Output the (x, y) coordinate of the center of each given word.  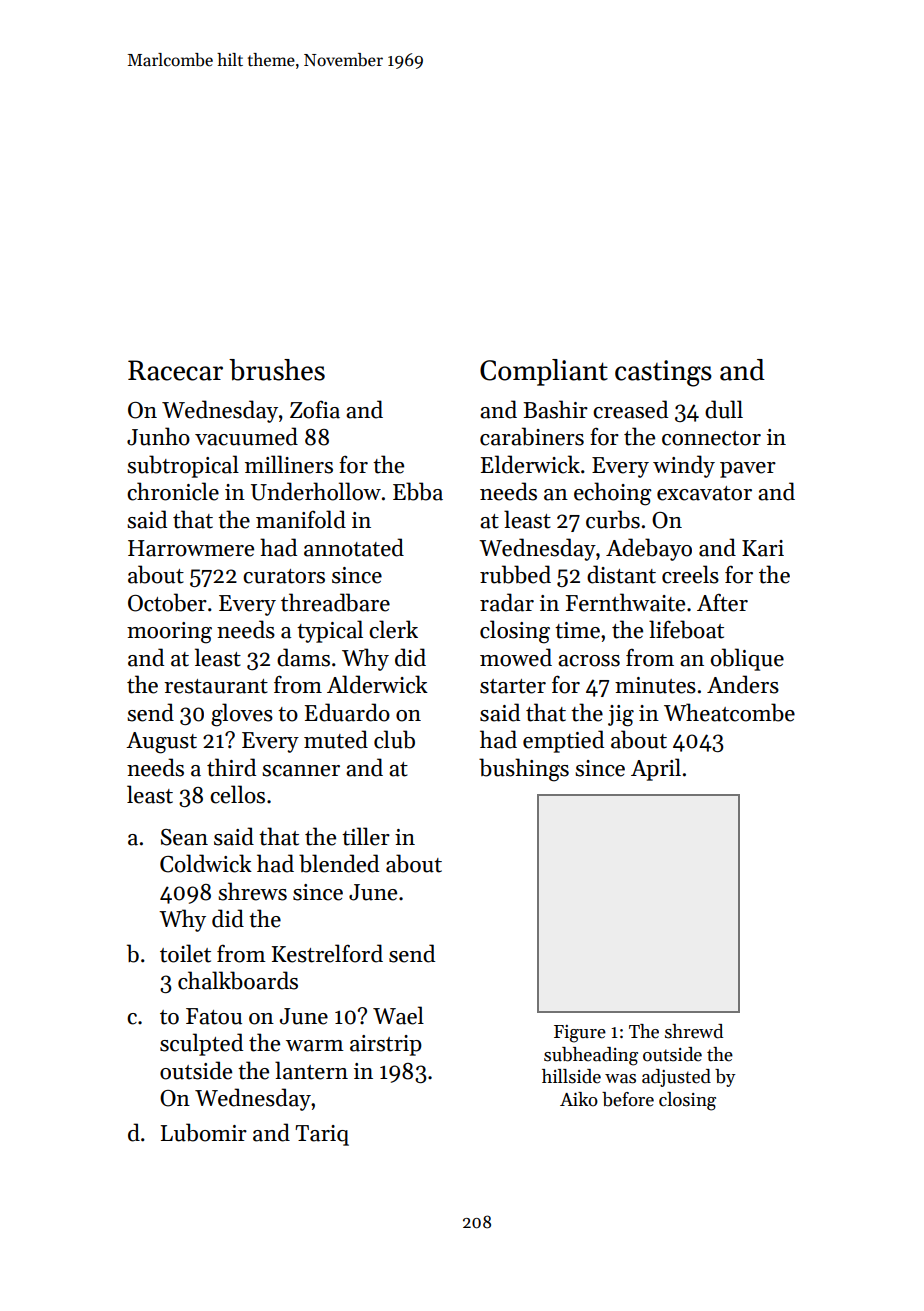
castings (663, 373)
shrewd (694, 1031)
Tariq (322, 1135)
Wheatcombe (729, 712)
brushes (277, 370)
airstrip (386, 1045)
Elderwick (530, 464)
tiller (366, 836)
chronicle (173, 491)
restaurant (216, 686)
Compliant (544, 372)
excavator (704, 493)
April (656, 769)
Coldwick (206, 863)
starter (513, 686)
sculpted (201, 1044)
